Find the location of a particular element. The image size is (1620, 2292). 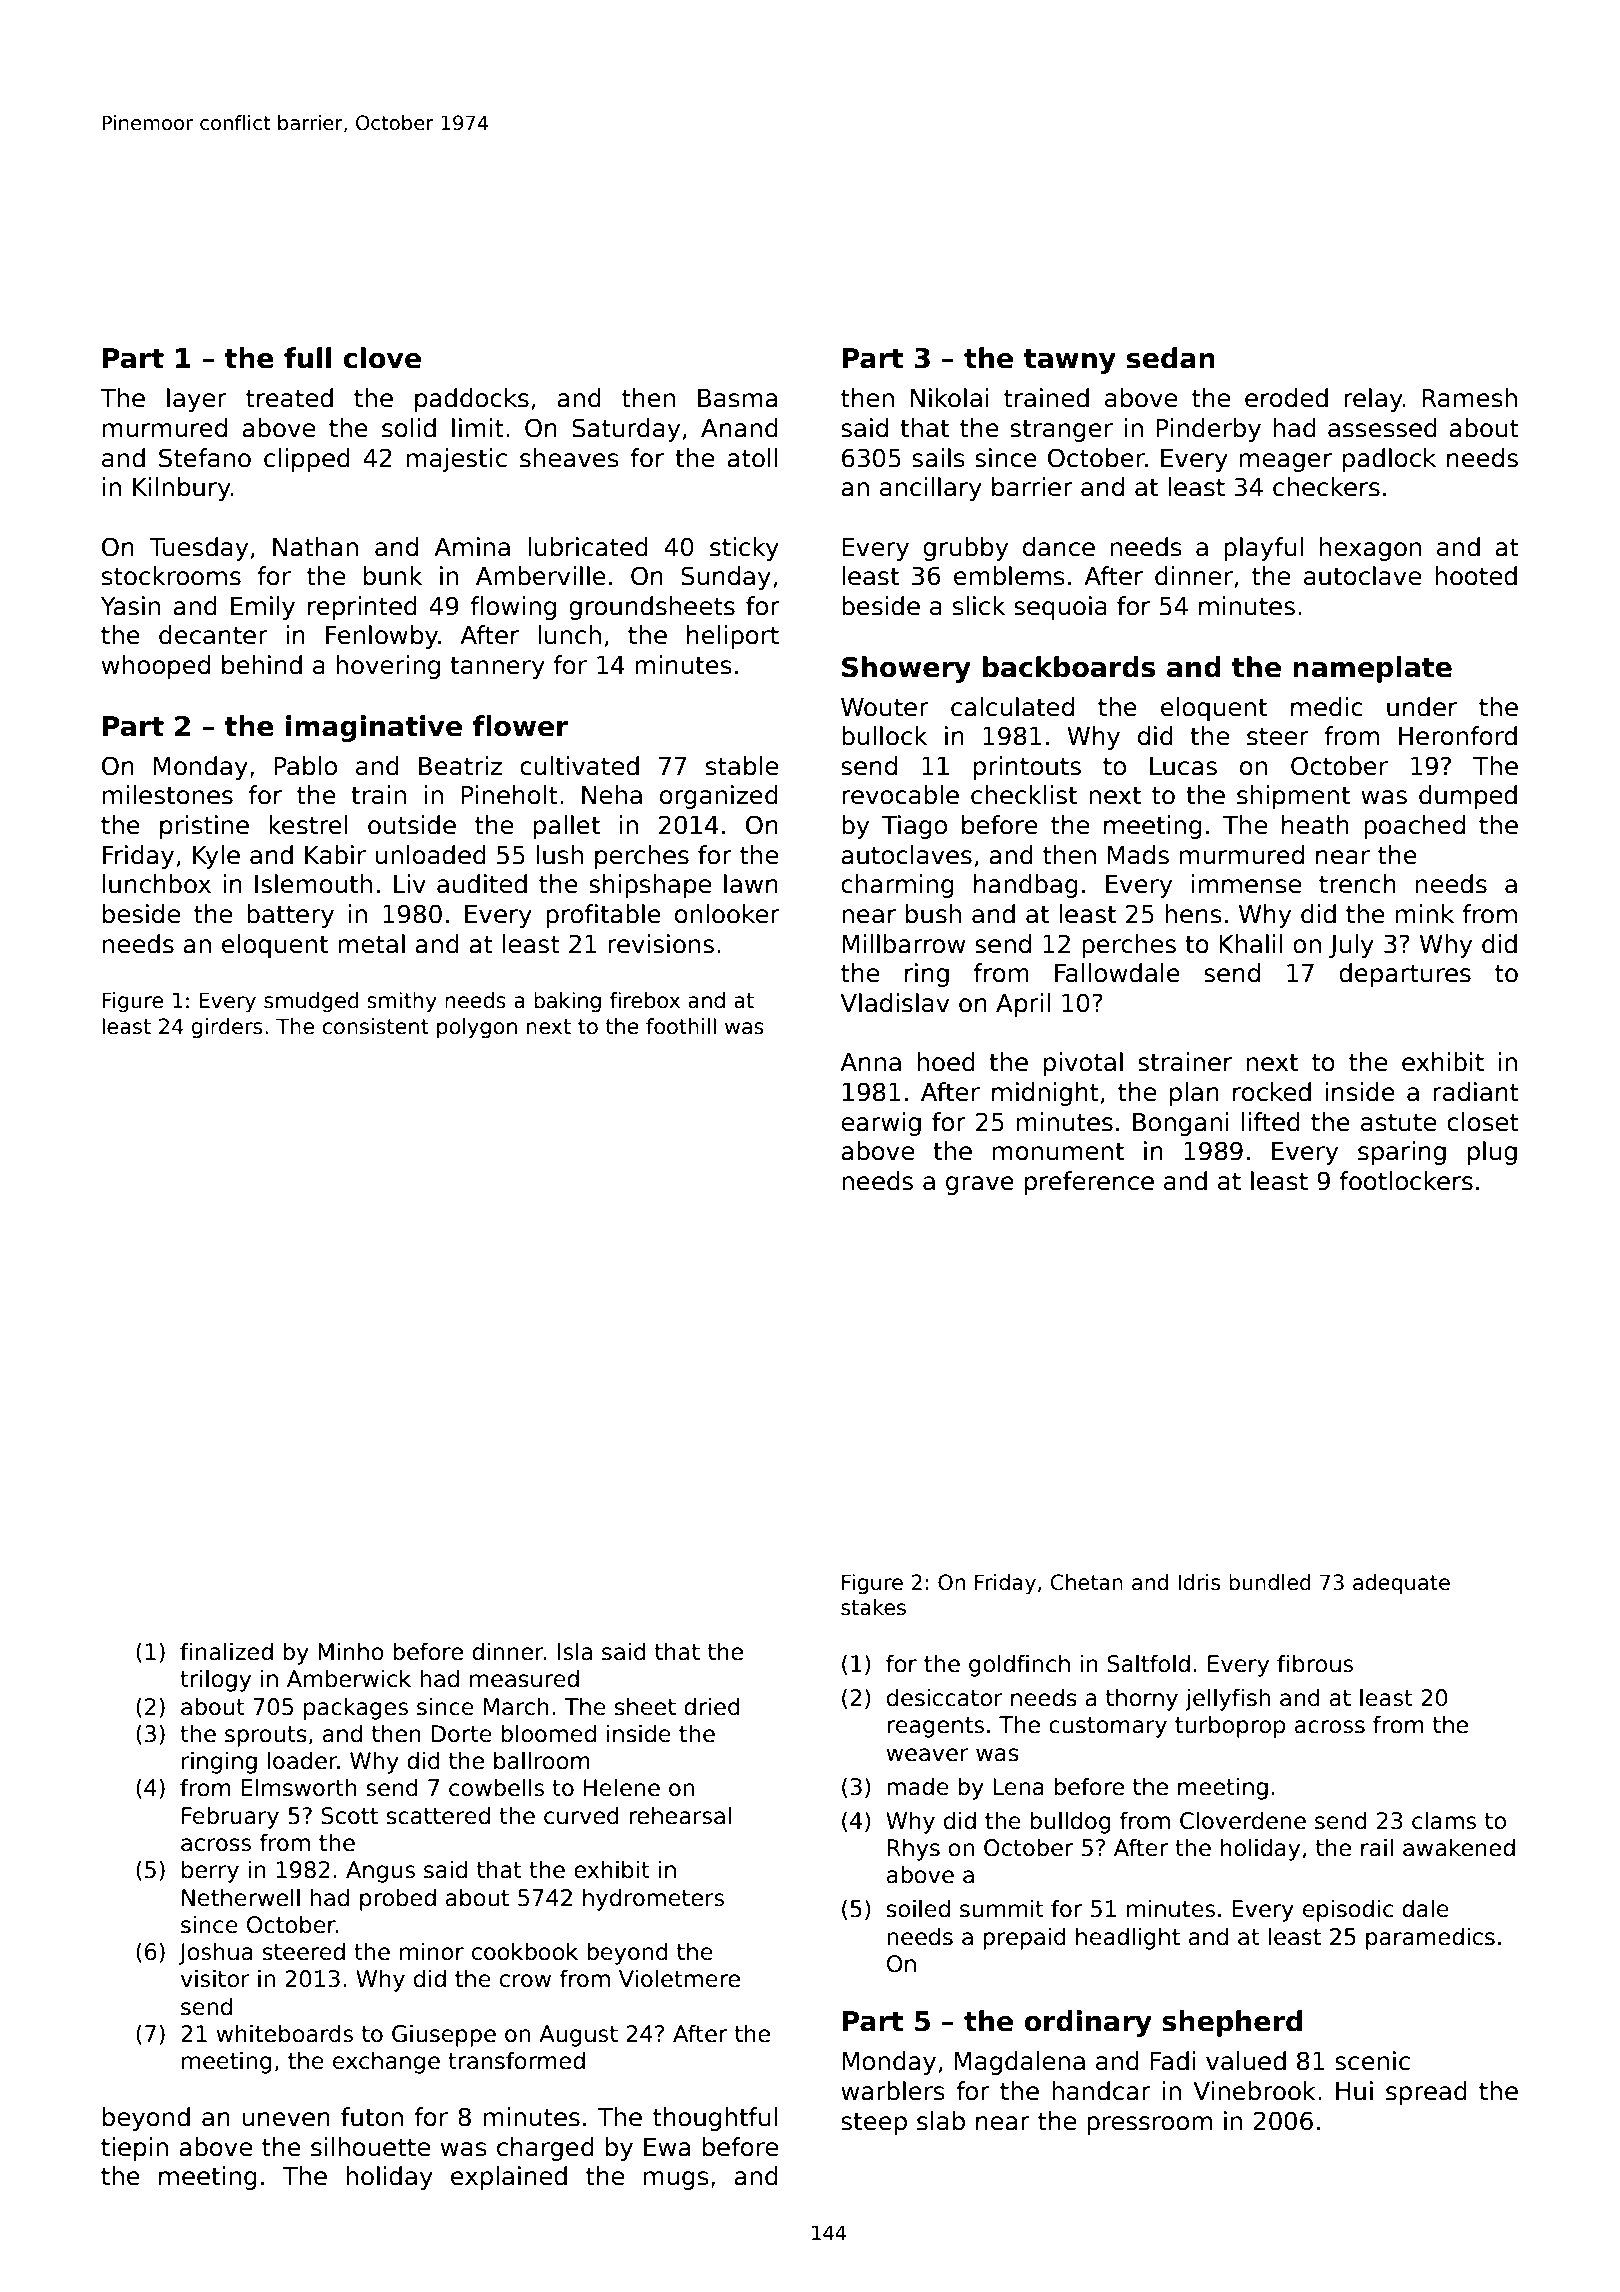

Basma is located at coordinates (737, 398).
